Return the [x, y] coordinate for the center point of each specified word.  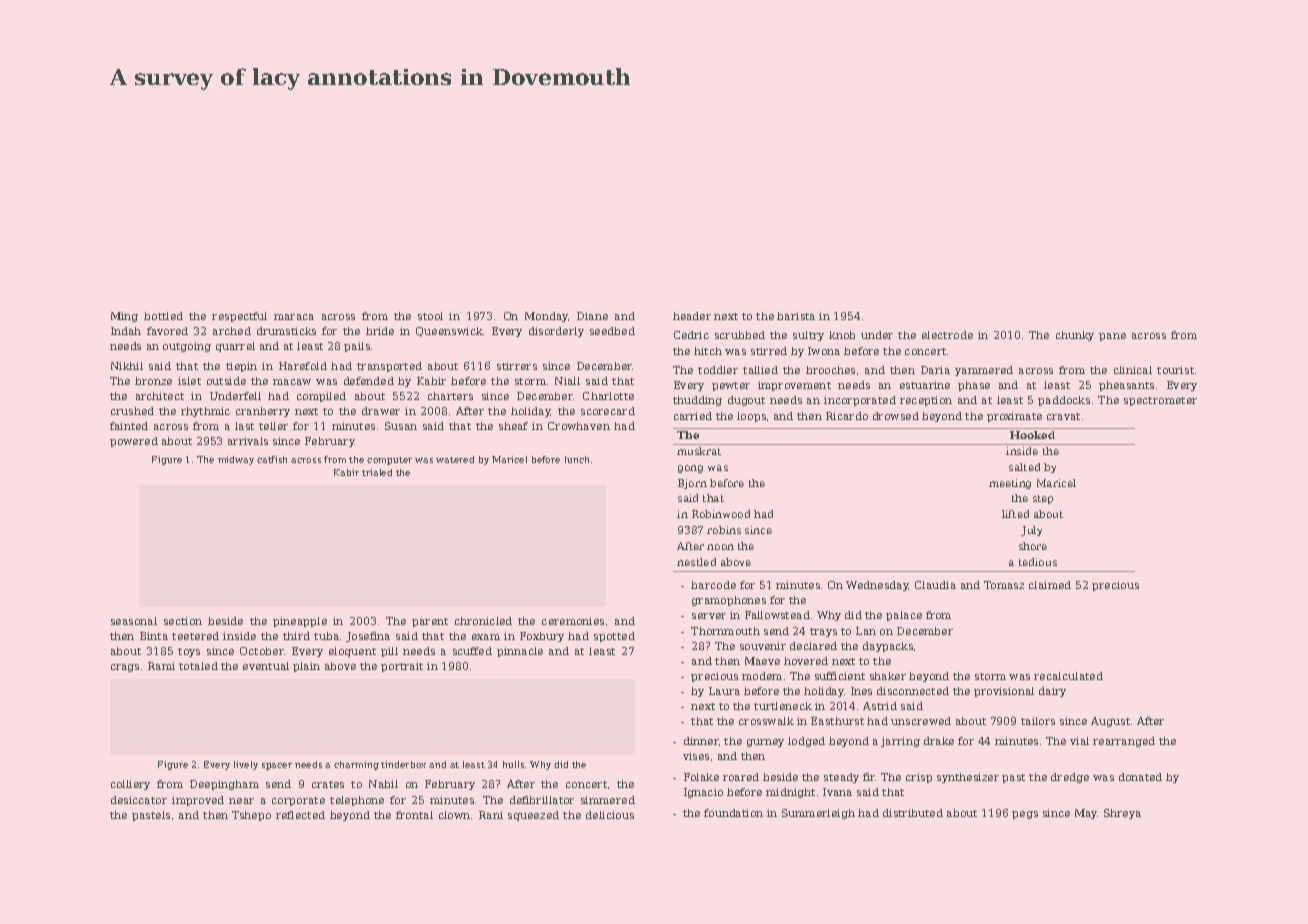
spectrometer [1160, 401]
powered [134, 442]
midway [236, 460]
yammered [984, 371]
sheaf [513, 426]
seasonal [134, 621]
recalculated [1068, 676]
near [241, 801]
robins [724, 530]
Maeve [762, 661]
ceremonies [573, 621]
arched [232, 331]
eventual [266, 666]
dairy [1052, 692]
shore [1033, 546]
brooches [830, 370]
